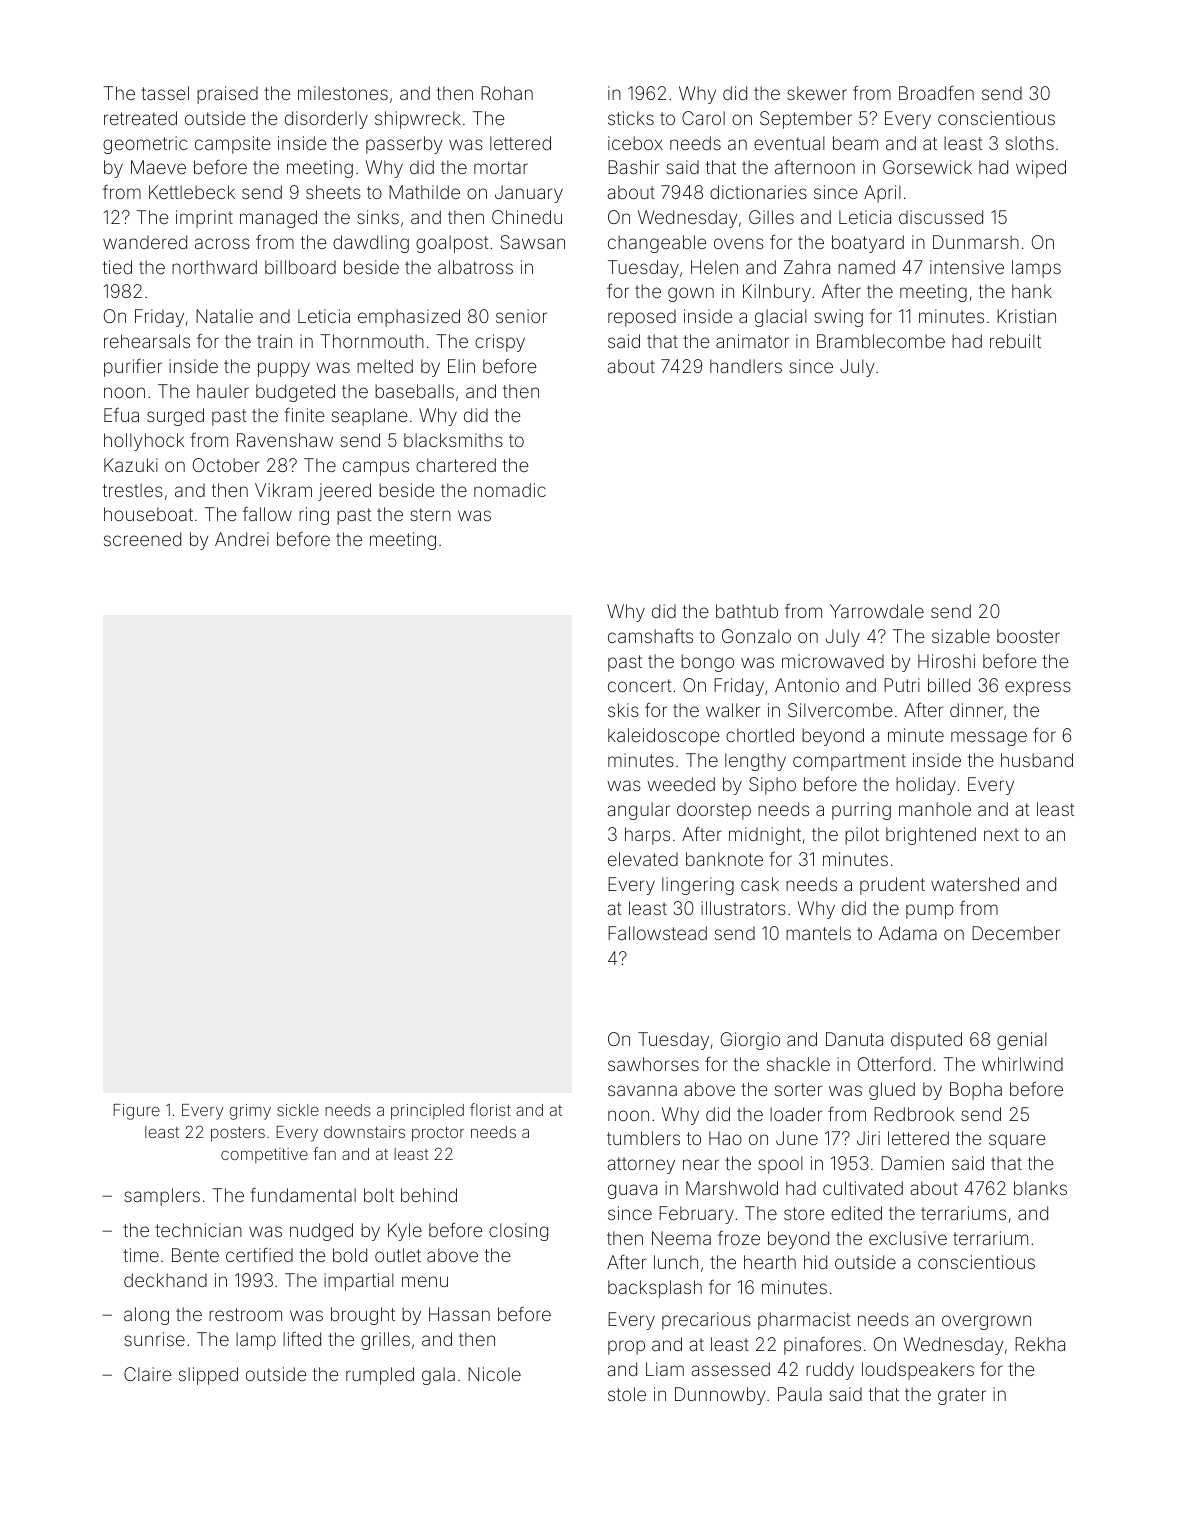 Image resolution: width=1179 pixels, height=1525 pixels. I want to click on tassel, so click(165, 93).
